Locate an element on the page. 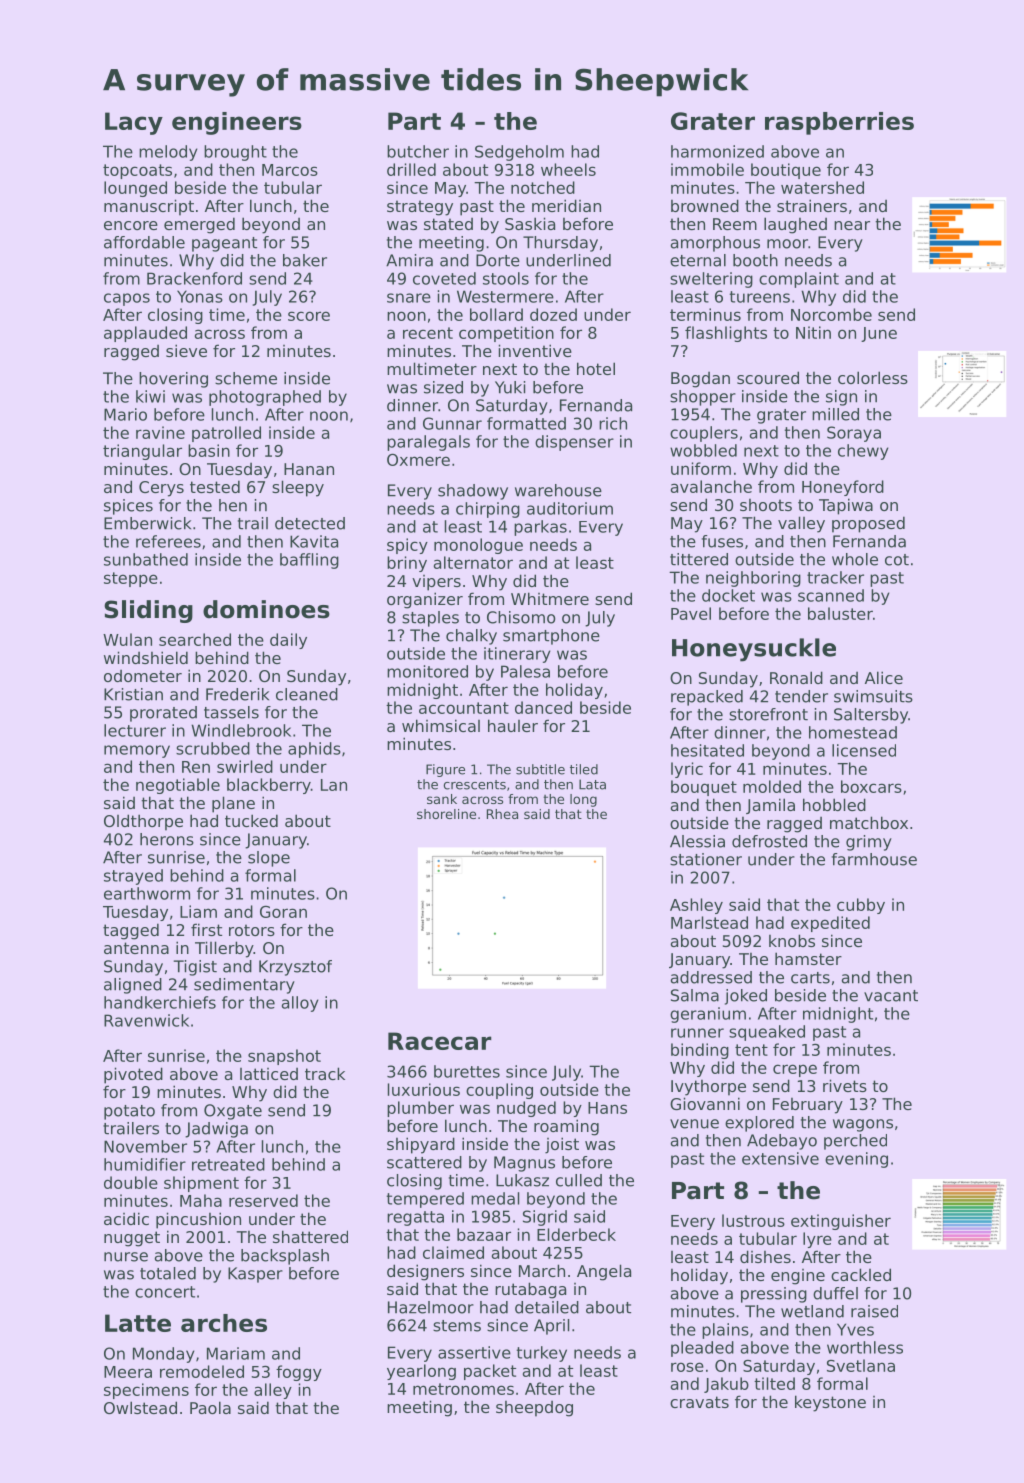 The width and height of the page is (1024, 1483). Bogdan is located at coordinates (700, 380).
